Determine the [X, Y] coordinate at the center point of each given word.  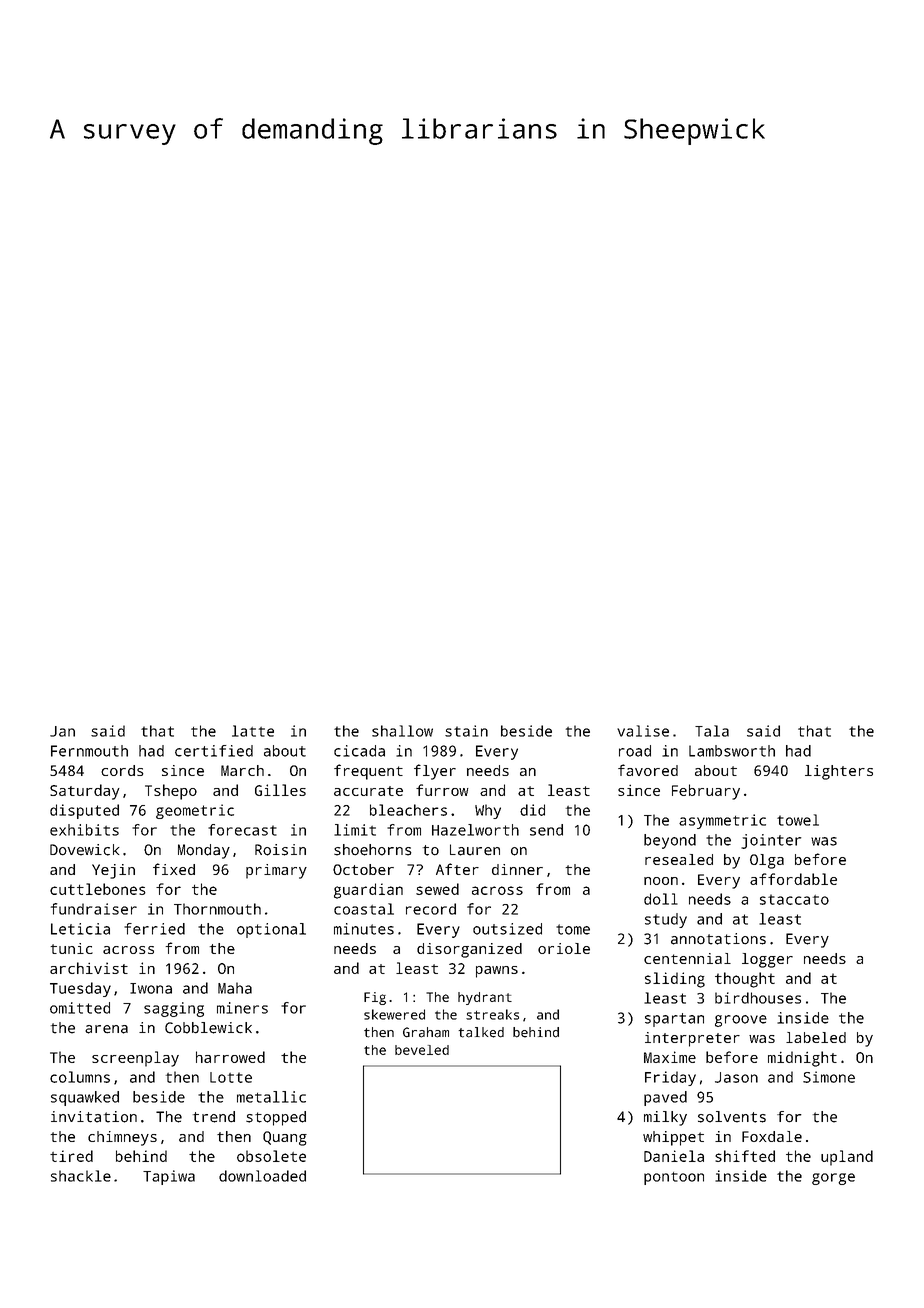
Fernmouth [89, 751]
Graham [426, 1032]
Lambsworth [732, 751]
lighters [839, 772]
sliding [675, 980]
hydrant [485, 998]
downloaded [262, 1176]
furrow [442, 790]
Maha [235, 988]
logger [767, 960]
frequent [368, 772]
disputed [84, 811]
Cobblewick [208, 1028]
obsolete [271, 1156]
